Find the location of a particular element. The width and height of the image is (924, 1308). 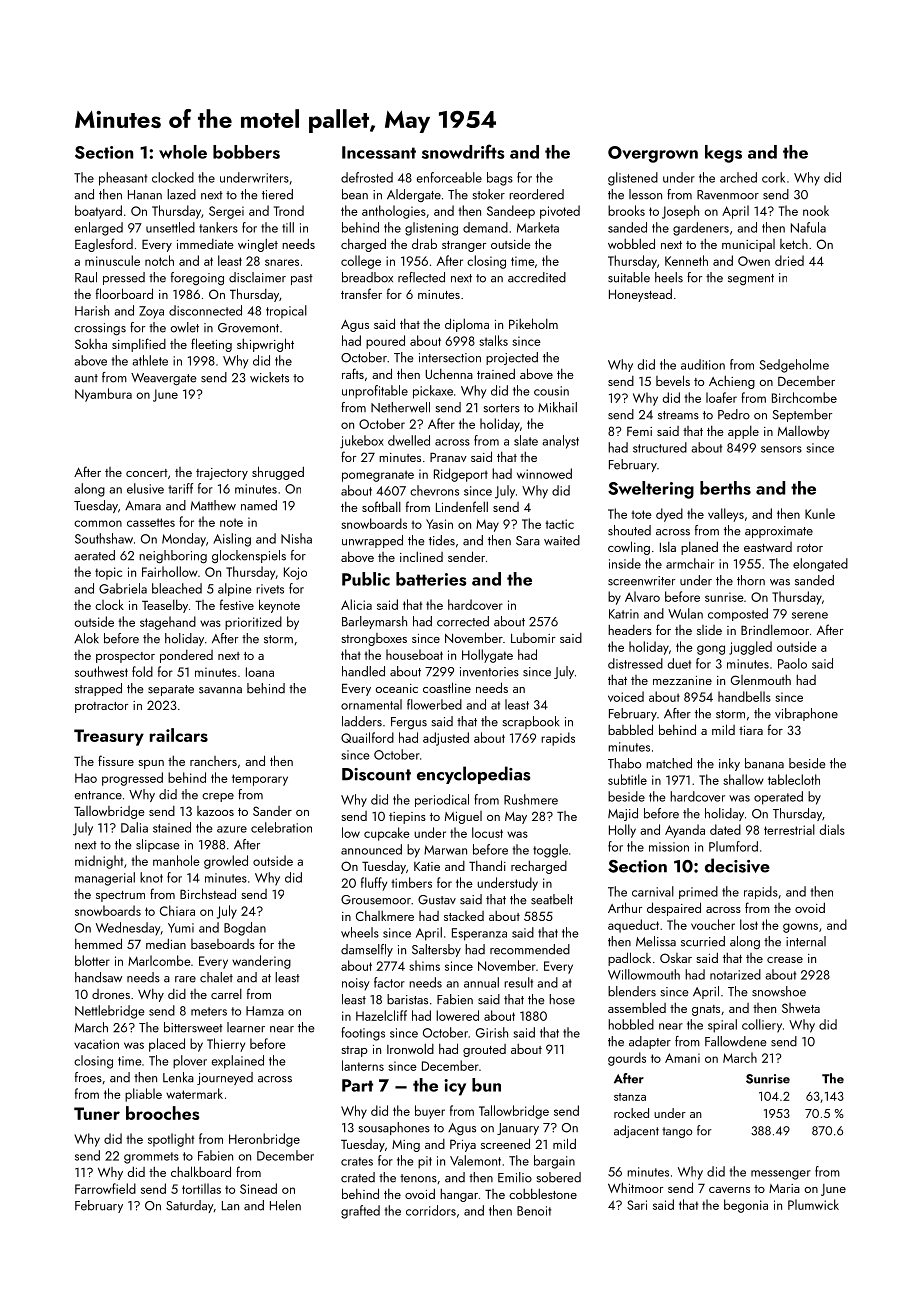

pivoted is located at coordinates (560, 212).
